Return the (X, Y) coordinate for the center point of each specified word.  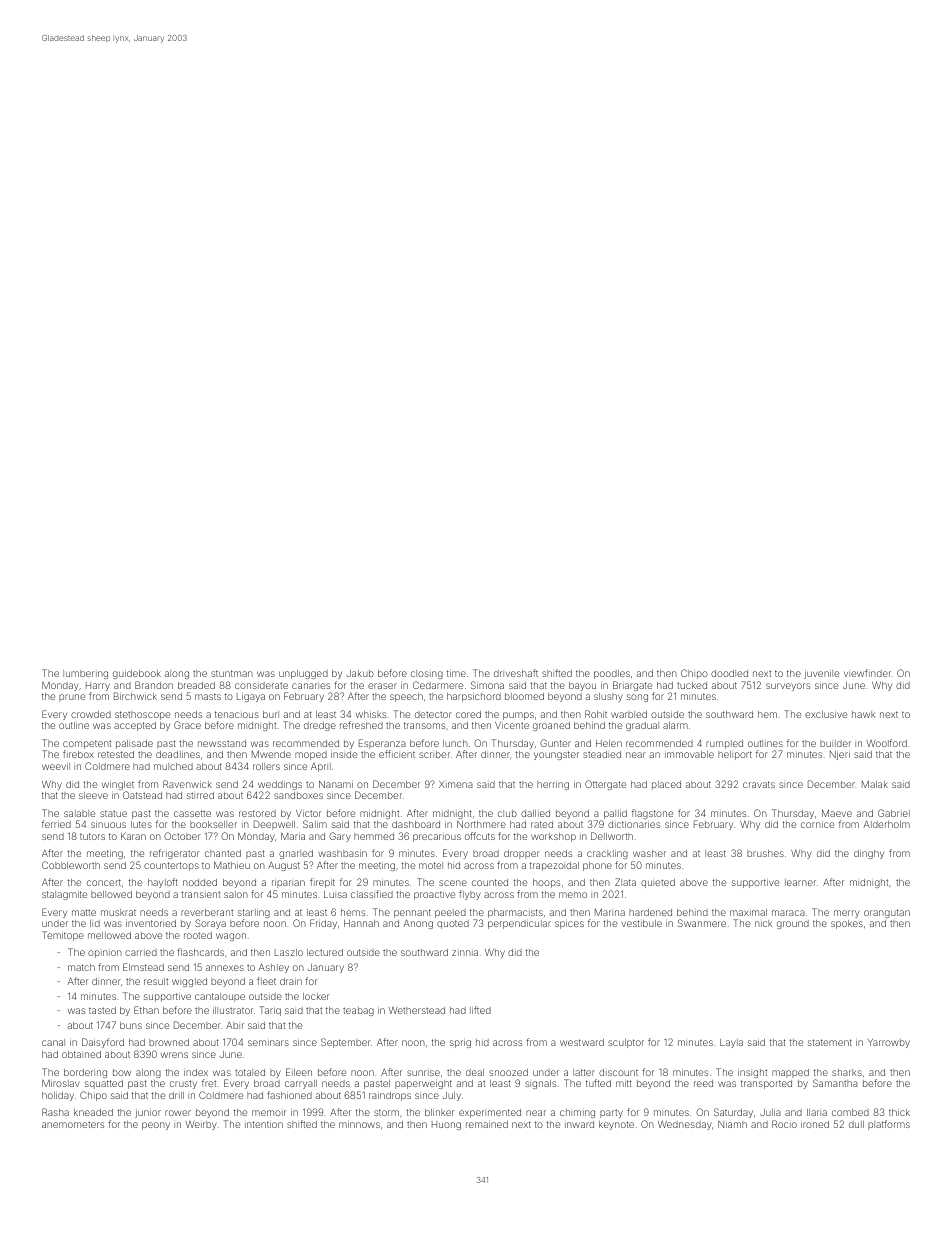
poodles (612, 674)
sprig (460, 1044)
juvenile (821, 674)
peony (156, 1126)
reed (703, 1083)
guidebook (137, 674)
